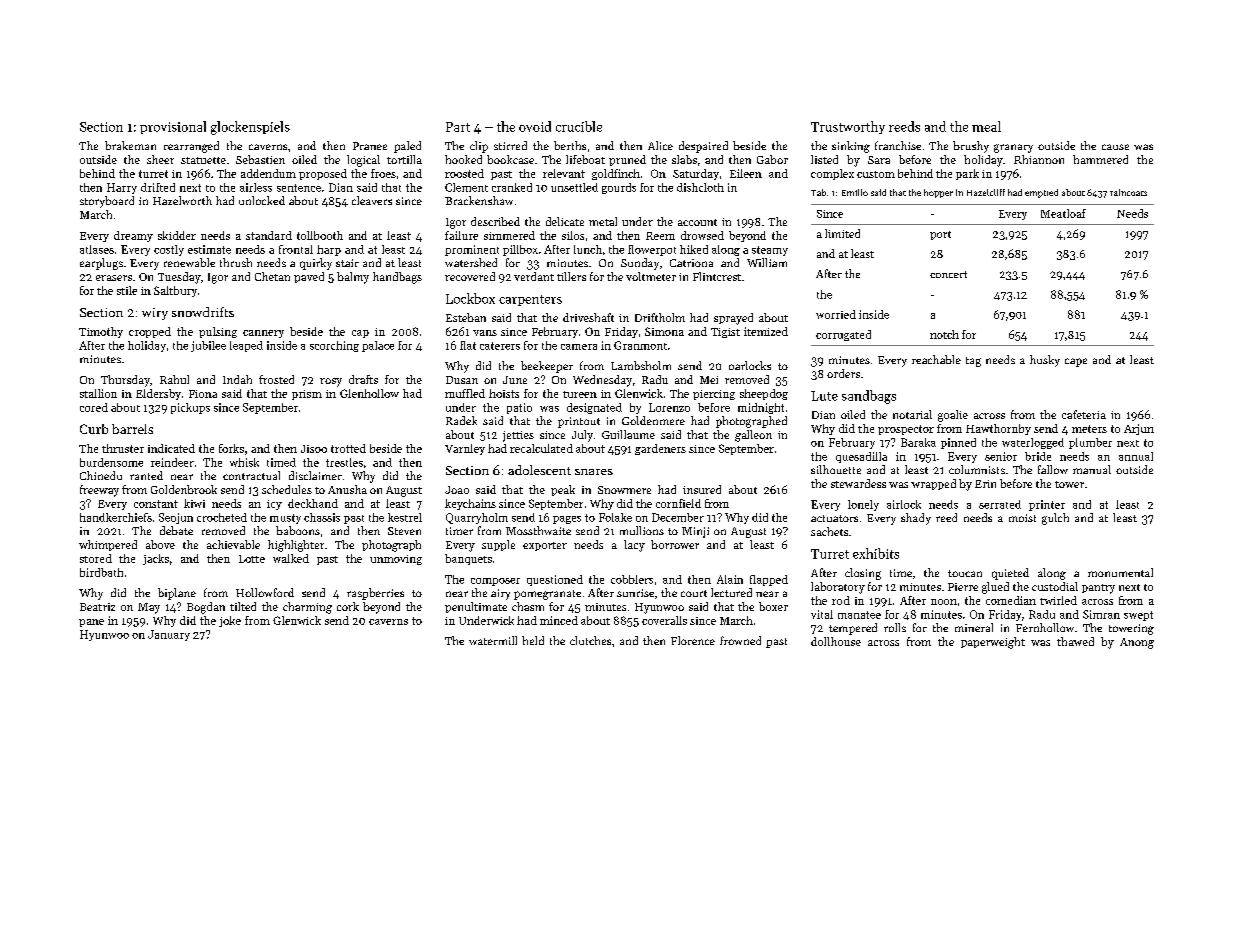 The width and height of the document is (1233, 952). Describe the element at coordinates (260, 159) in the document. I see `Sebastien` at that location.
